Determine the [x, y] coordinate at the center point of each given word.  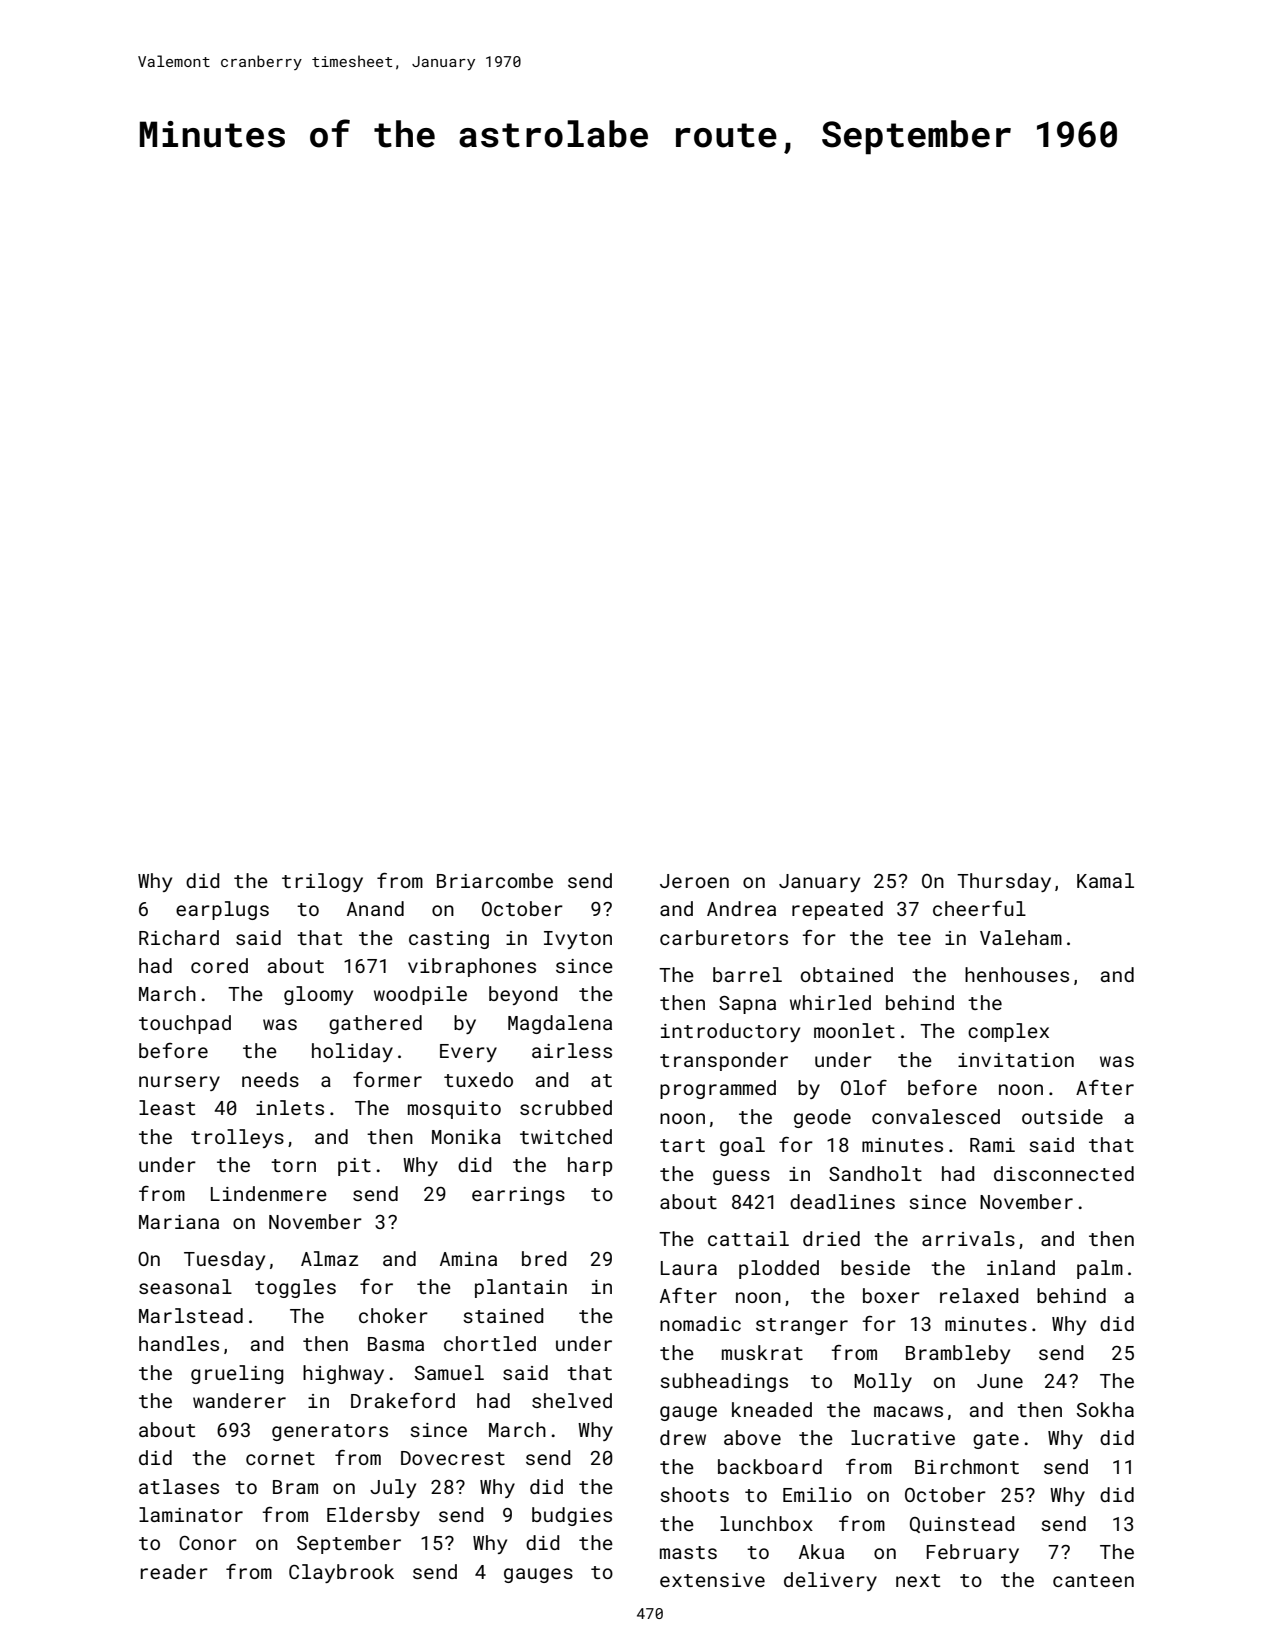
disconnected [1064, 1173]
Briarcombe [495, 880]
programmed [718, 1089]
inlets [290, 1107]
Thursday [1004, 882]
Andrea [741, 908]
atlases [179, 1486]
